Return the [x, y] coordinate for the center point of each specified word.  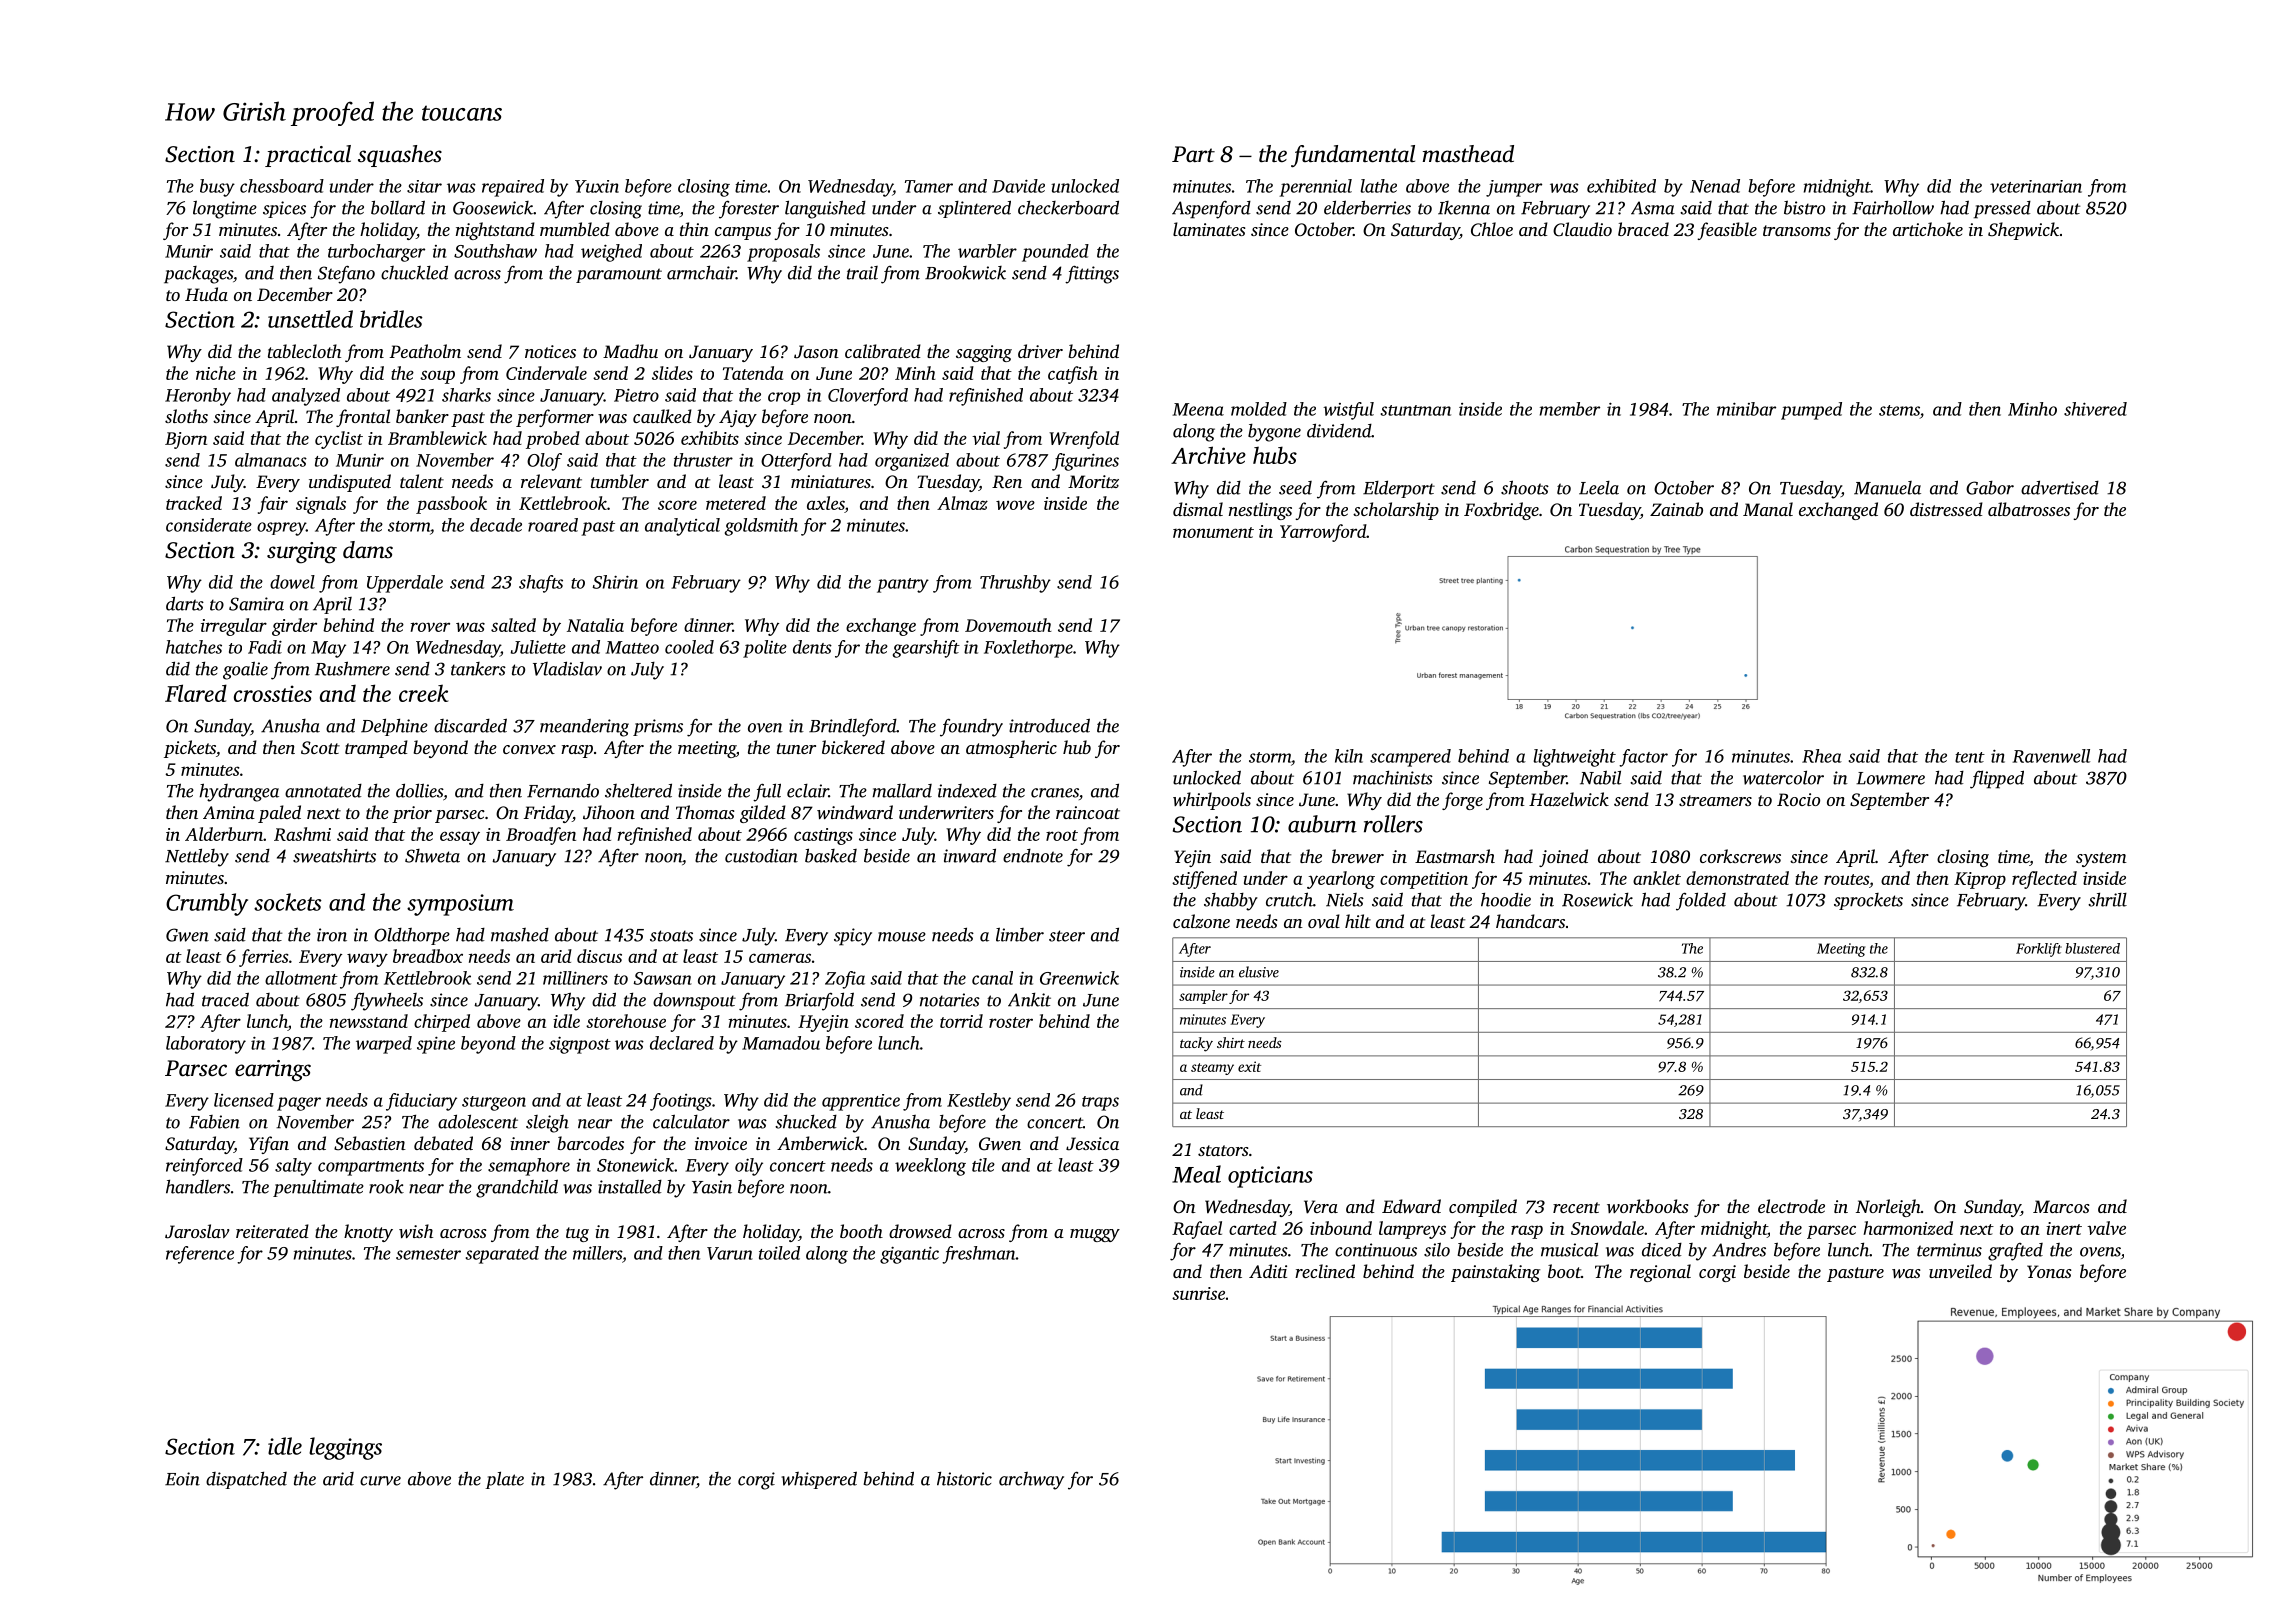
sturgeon [494, 1103]
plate [505, 1480]
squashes [400, 156]
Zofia [845, 980]
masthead [1468, 154]
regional [1660, 1273]
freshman [979, 1255]
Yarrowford [1323, 533]
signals [321, 505]
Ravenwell [2051, 756]
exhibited [1621, 186]
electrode [1791, 1206]
